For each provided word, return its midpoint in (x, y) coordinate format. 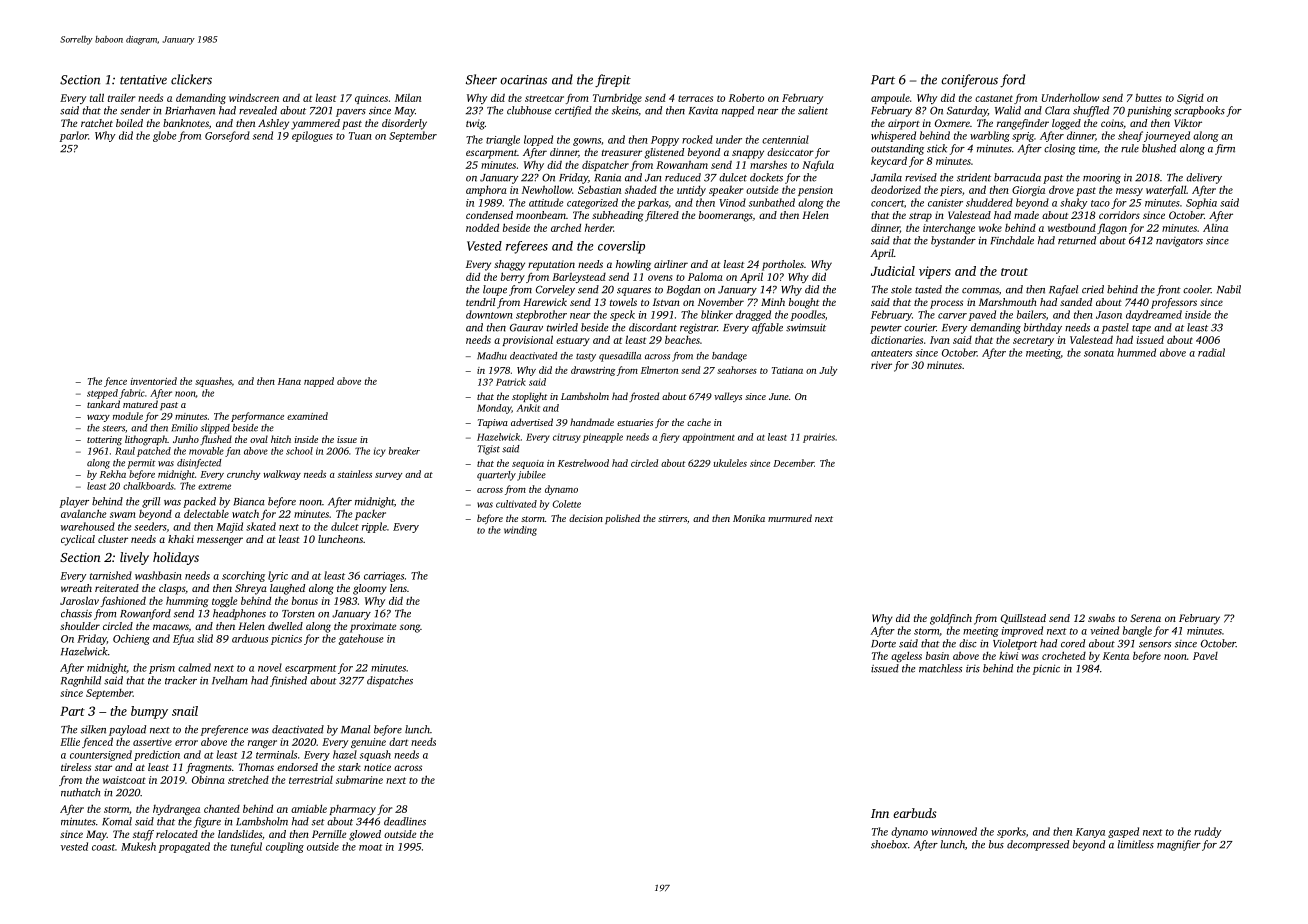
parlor (74, 136)
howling (633, 265)
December (793, 463)
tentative (143, 80)
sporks (1011, 832)
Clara (1057, 110)
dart (398, 741)
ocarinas (523, 80)
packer (370, 515)
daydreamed (1154, 315)
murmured (790, 518)
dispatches (390, 681)
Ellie (70, 742)
